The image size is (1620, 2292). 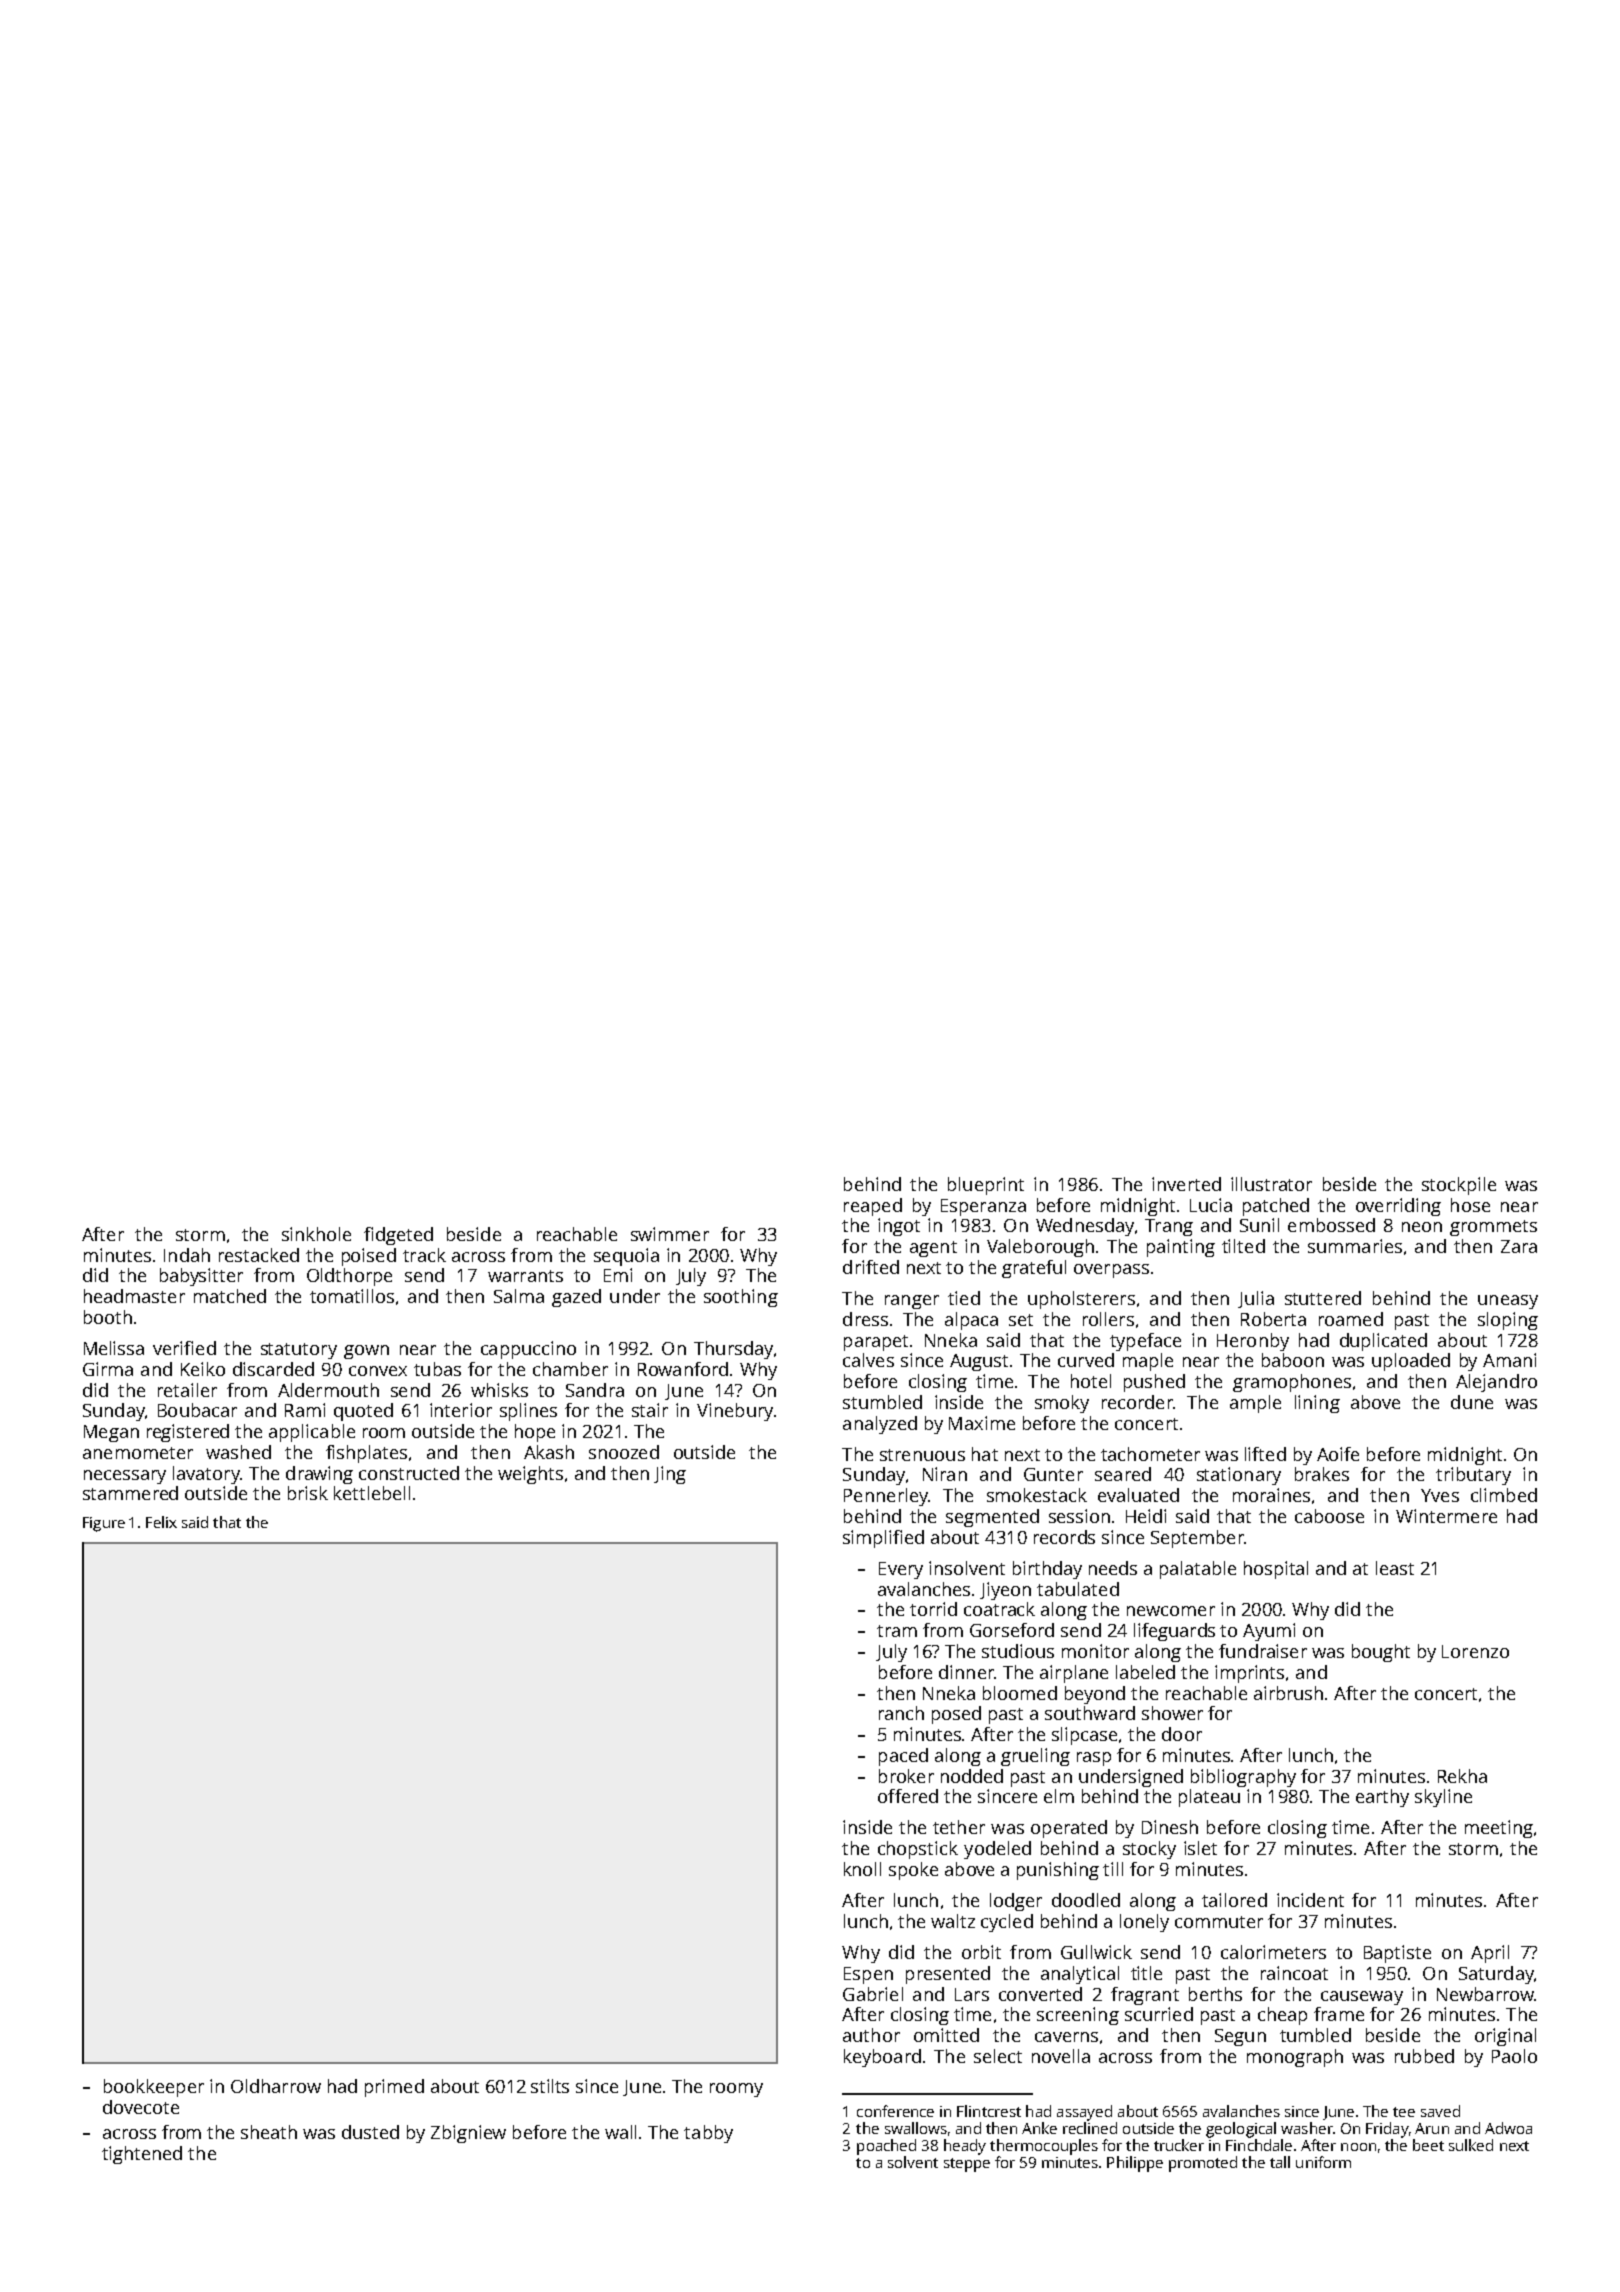 I want to click on applicable, so click(x=312, y=1433).
